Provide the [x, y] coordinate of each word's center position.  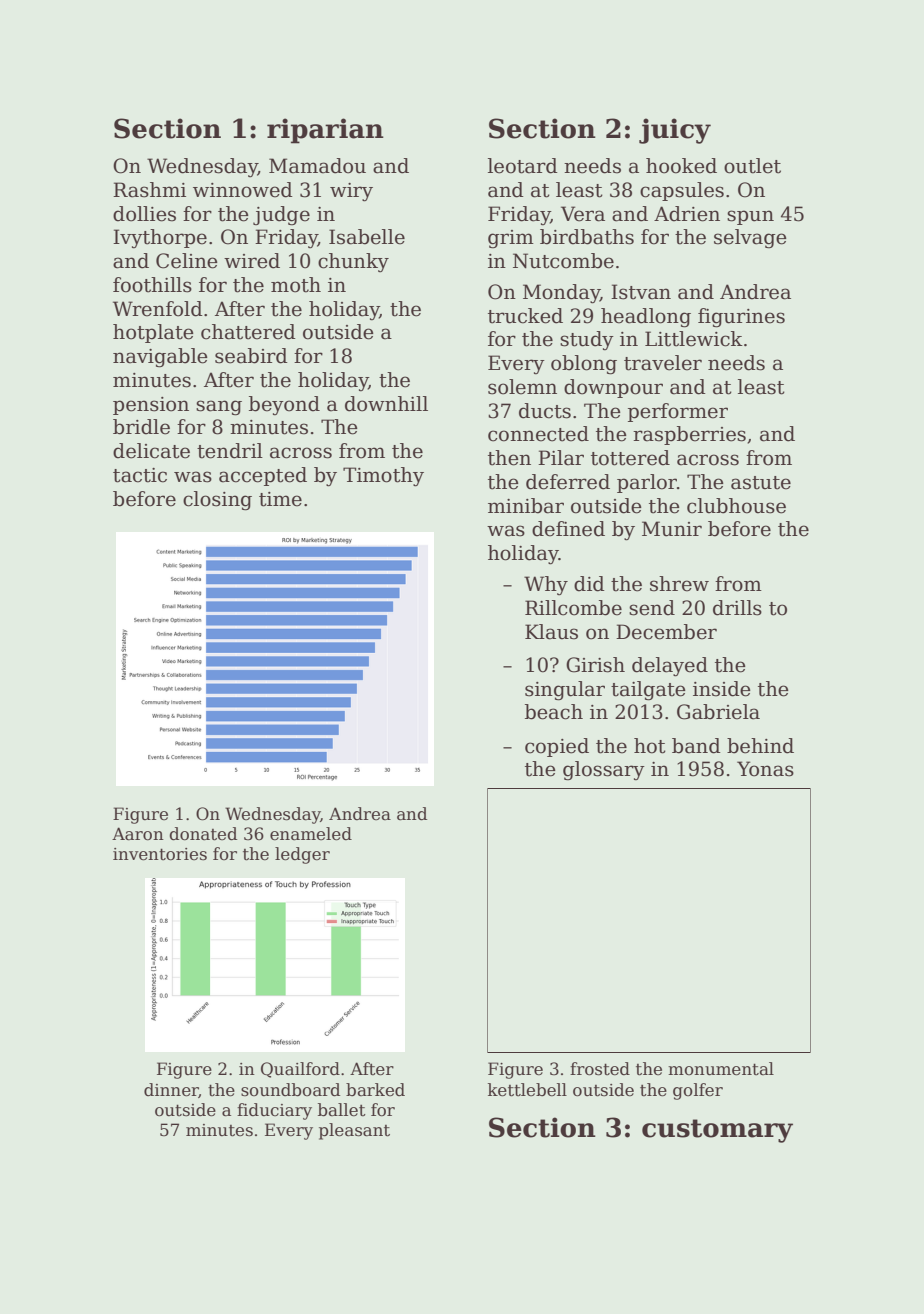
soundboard [290, 1090]
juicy [675, 131]
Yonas [765, 769]
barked [375, 1090]
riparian [325, 131]
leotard [523, 166]
